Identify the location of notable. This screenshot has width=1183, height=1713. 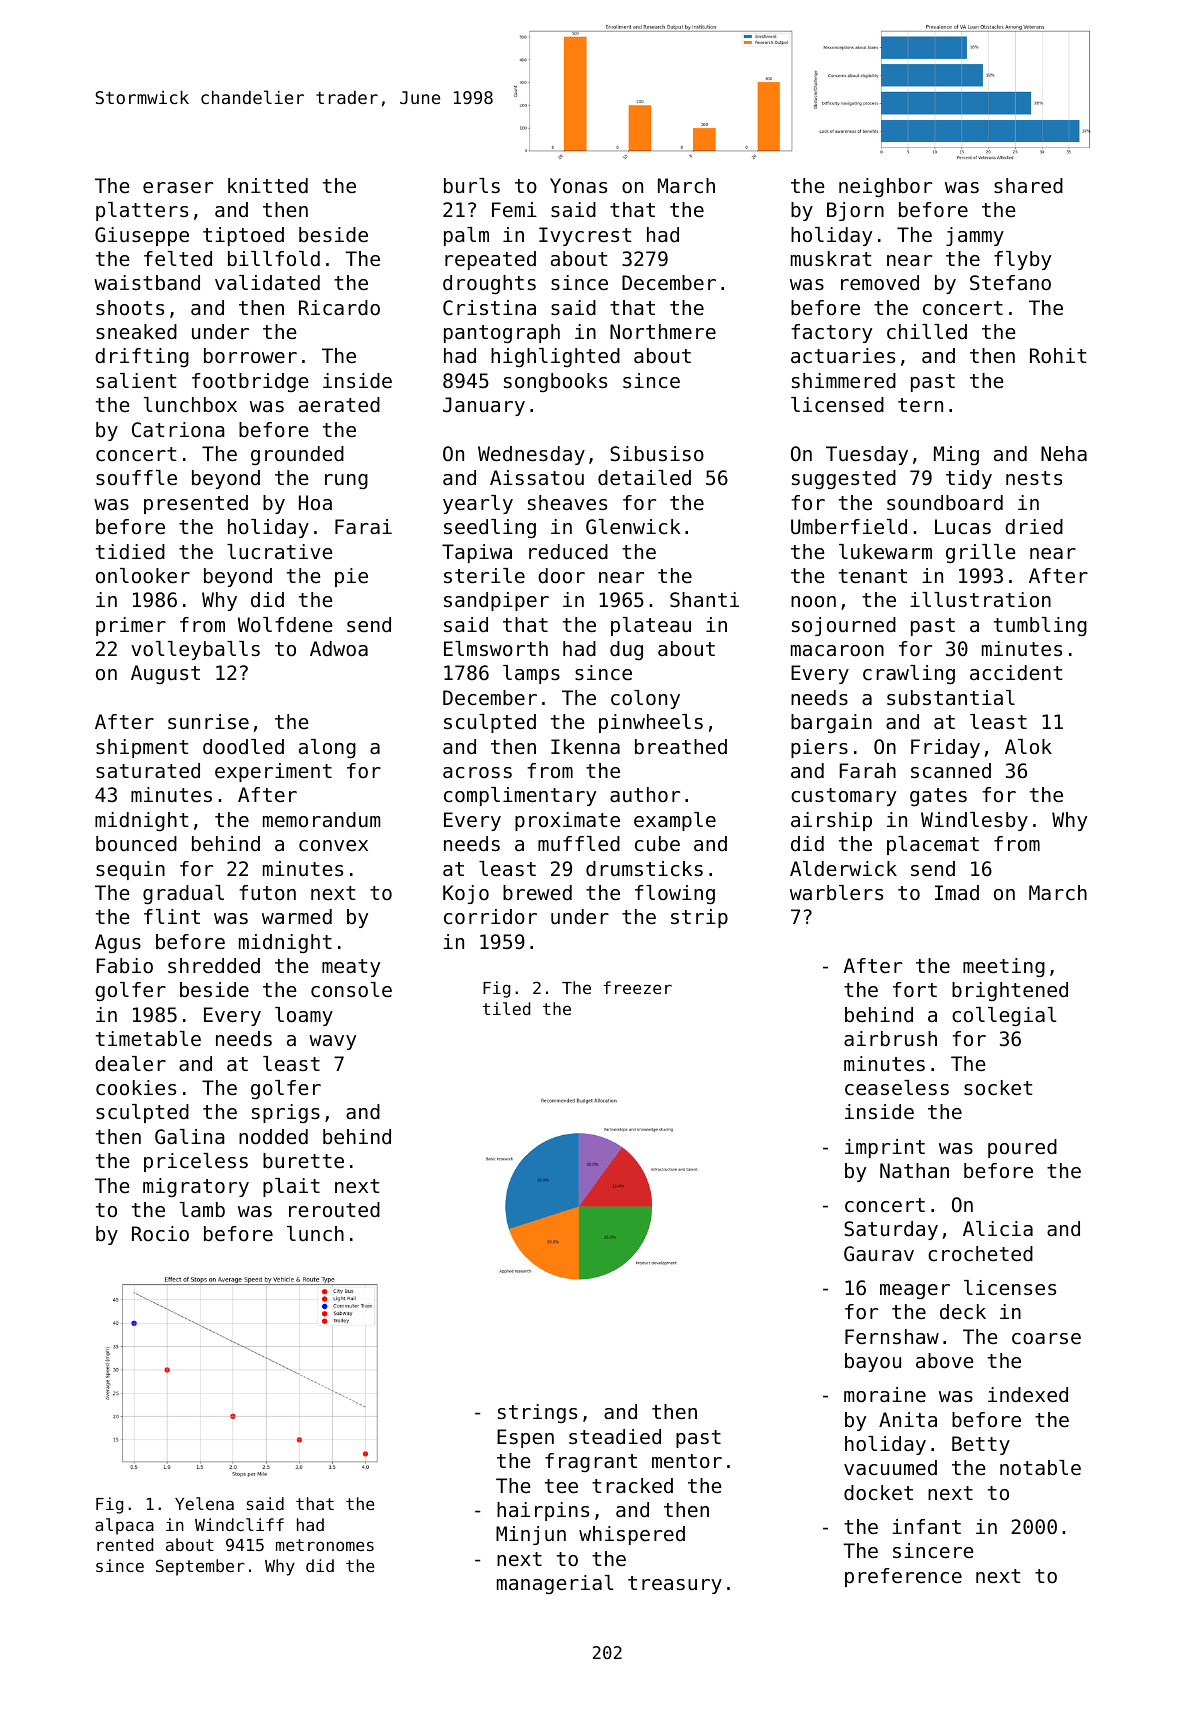
(1040, 1468).
